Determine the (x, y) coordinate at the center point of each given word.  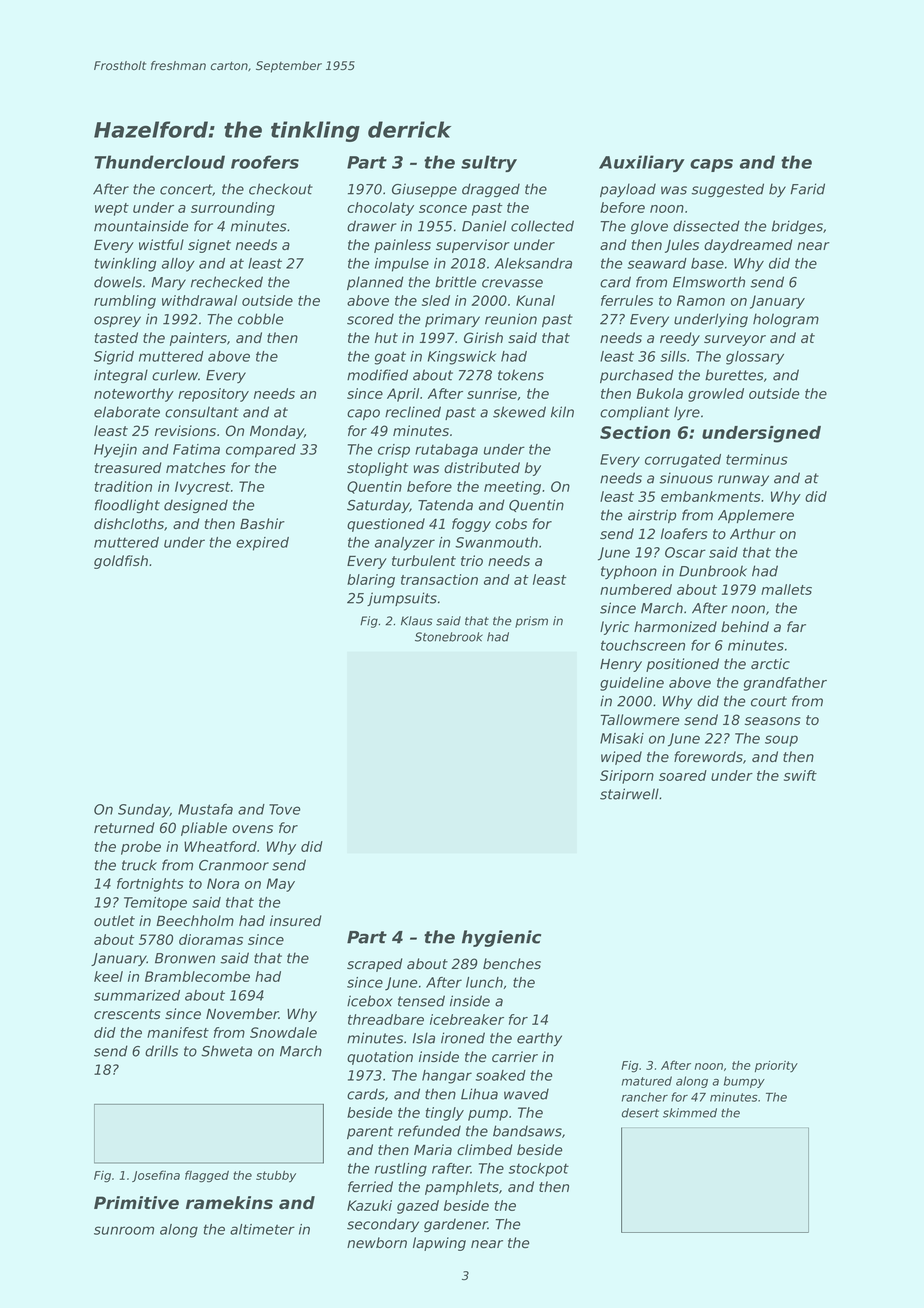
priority (776, 1066)
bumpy (744, 1082)
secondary (383, 1225)
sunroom (124, 1230)
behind (745, 626)
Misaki (622, 738)
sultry (489, 163)
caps (711, 165)
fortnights (150, 885)
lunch (484, 982)
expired (262, 544)
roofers (265, 162)
